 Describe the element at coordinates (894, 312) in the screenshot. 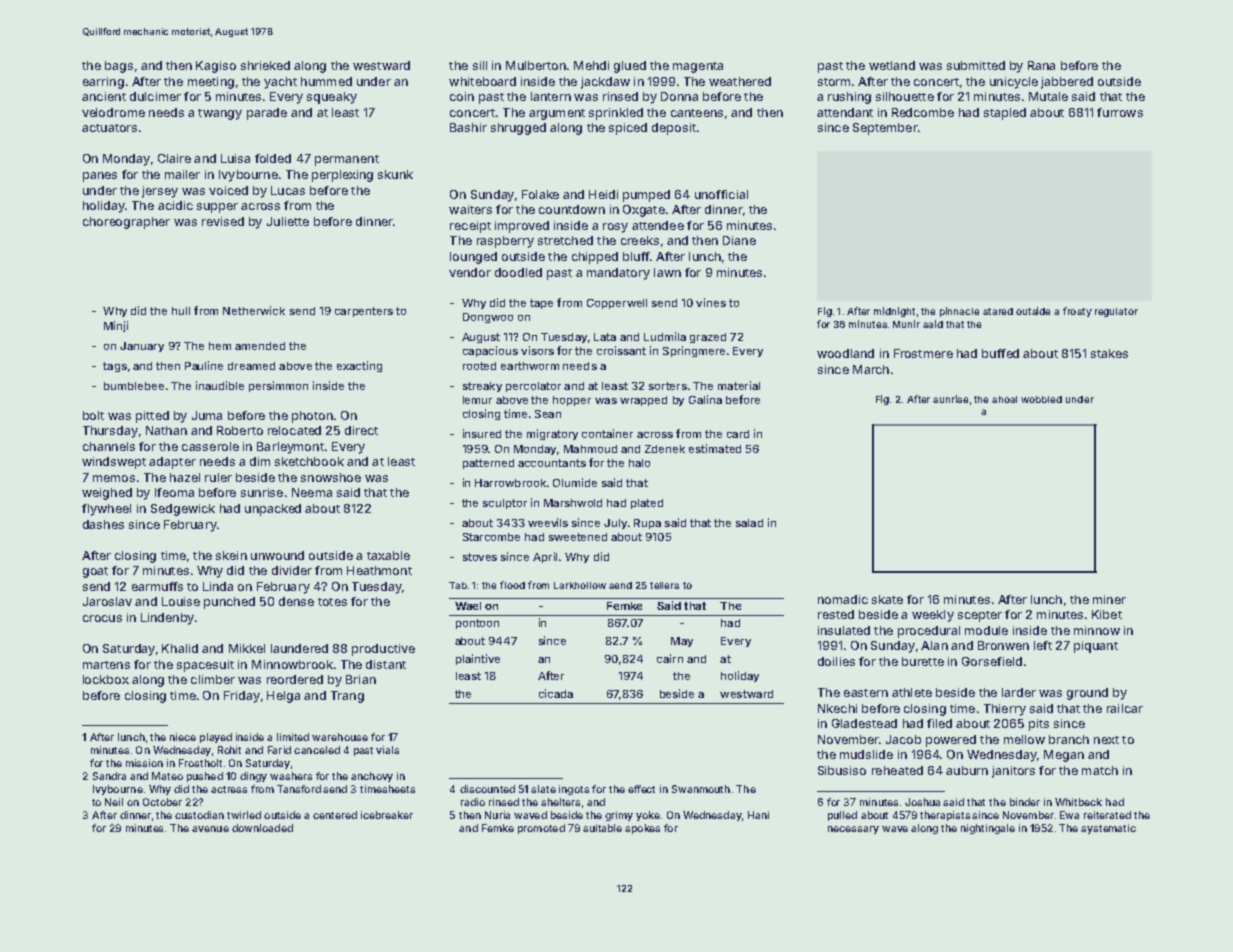

I see `midnight` at that location.
